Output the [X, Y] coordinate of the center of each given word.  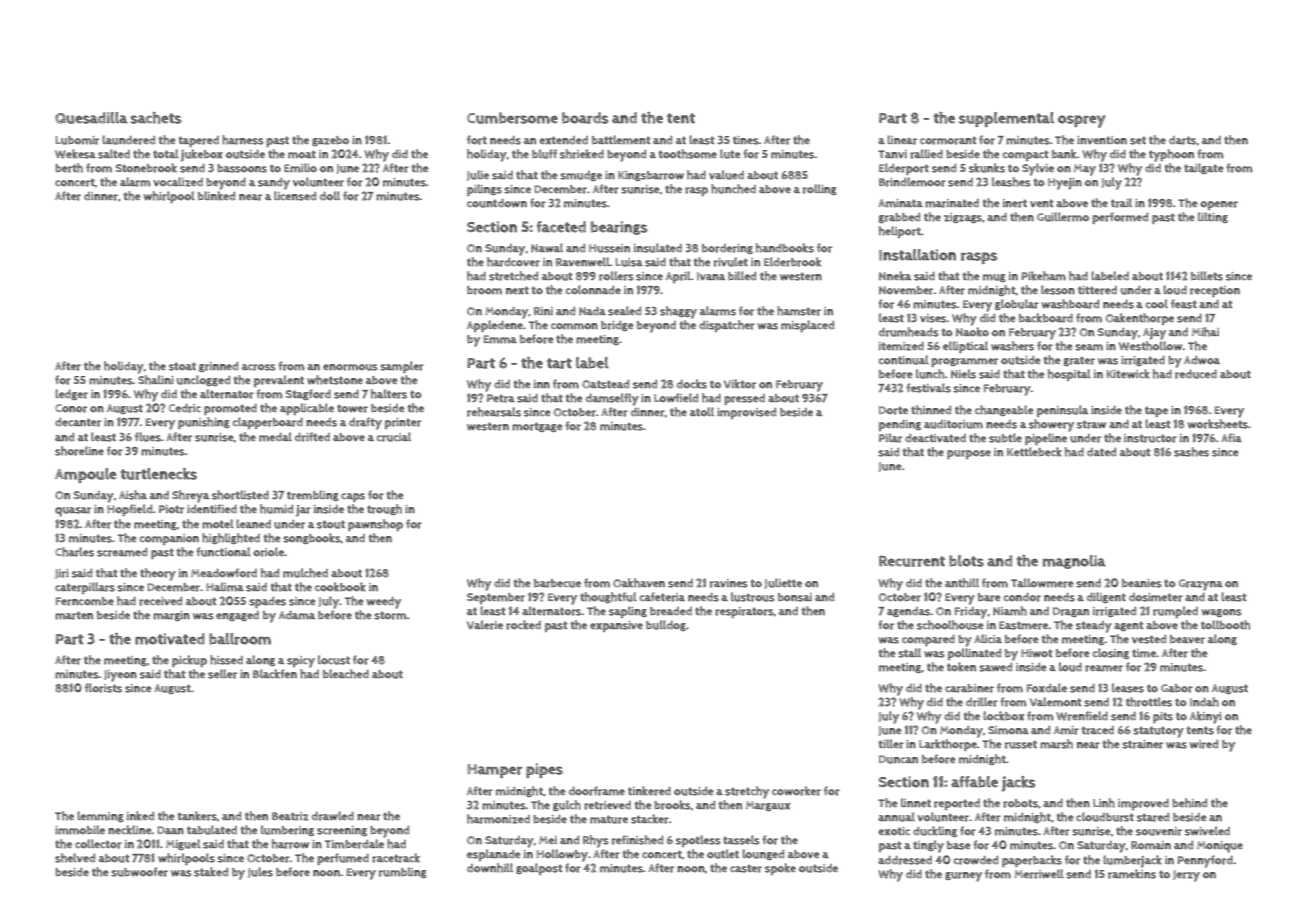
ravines [729, 583]
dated [1101, 452]
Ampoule [85, 475]
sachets [156, 118]
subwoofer [139, 872]
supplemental [1006, 119]
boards [585, 118]
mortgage [537, 427]
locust [334, 660]
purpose [969, 454]
